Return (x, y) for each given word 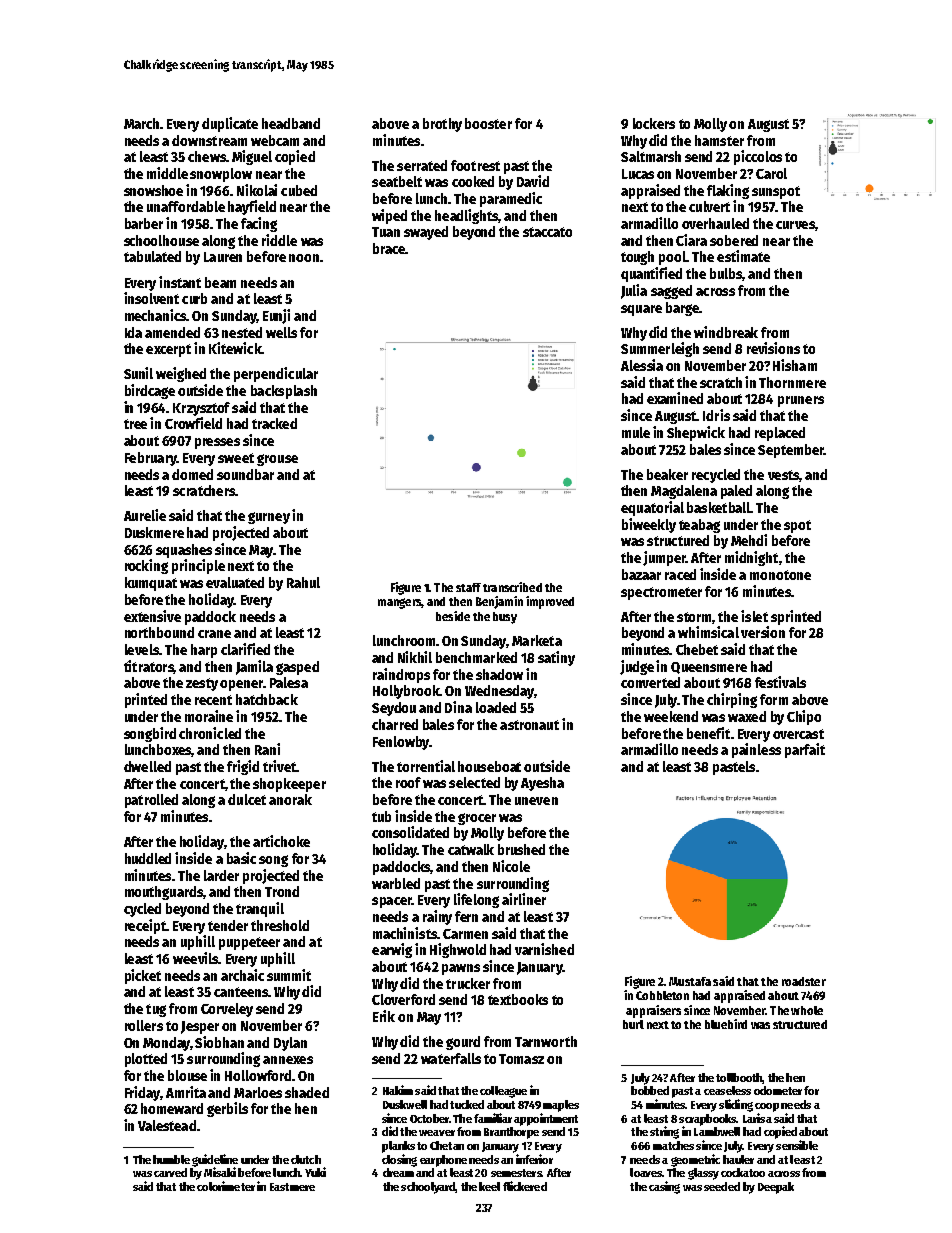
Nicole (511, 866)
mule (636, 432)
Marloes (258, 1092)
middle (167, 173)
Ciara (691, 240)
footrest (475, 165)
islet (754, 616)
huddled (148, 858)
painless (756, 750)
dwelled (147, 766)
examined (675, 398)
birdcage (150, 391)
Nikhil (415, 657)
